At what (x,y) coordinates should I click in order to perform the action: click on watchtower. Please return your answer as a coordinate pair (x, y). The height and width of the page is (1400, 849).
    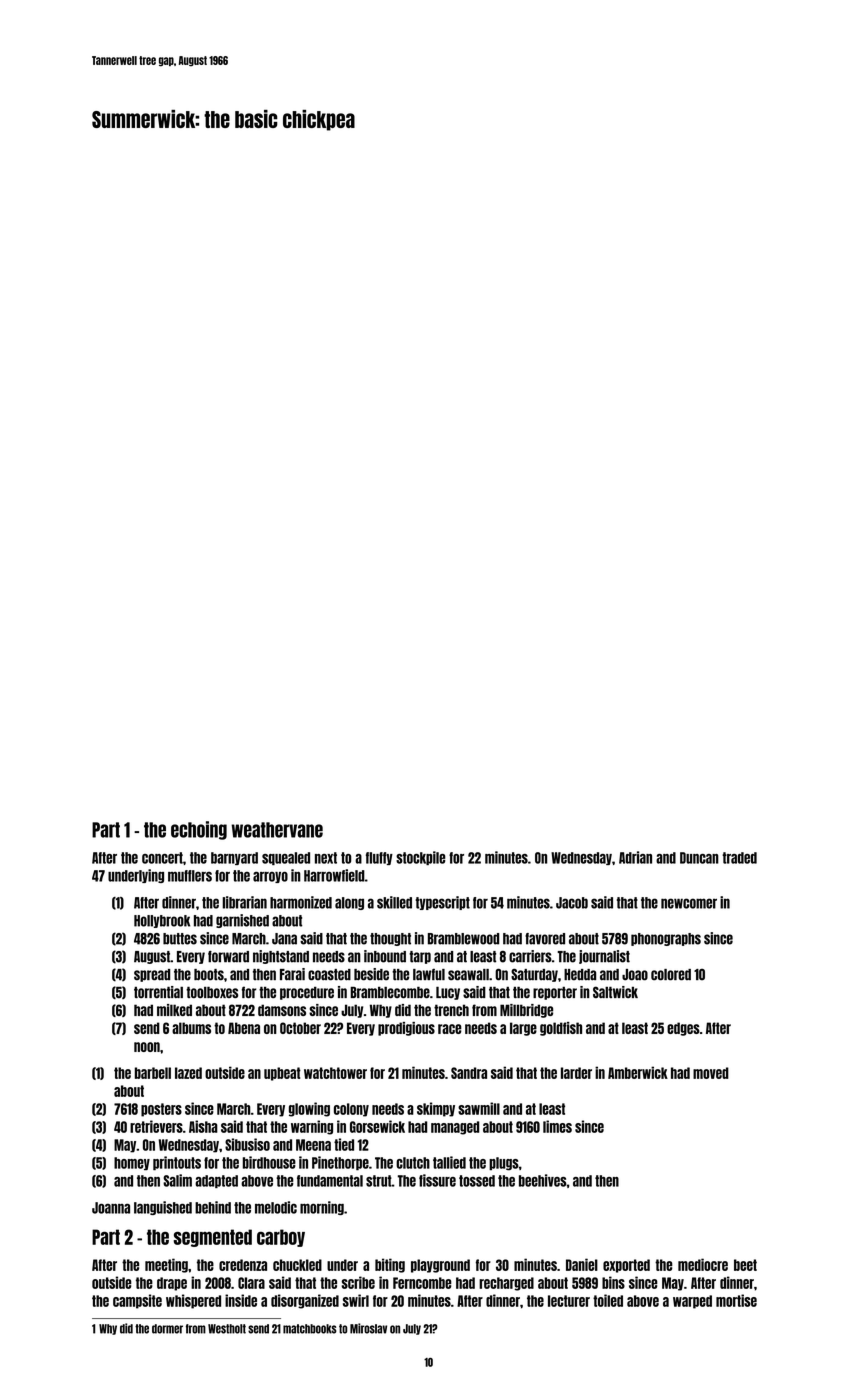
    Looking at the image, I should click on (335, 1073).
